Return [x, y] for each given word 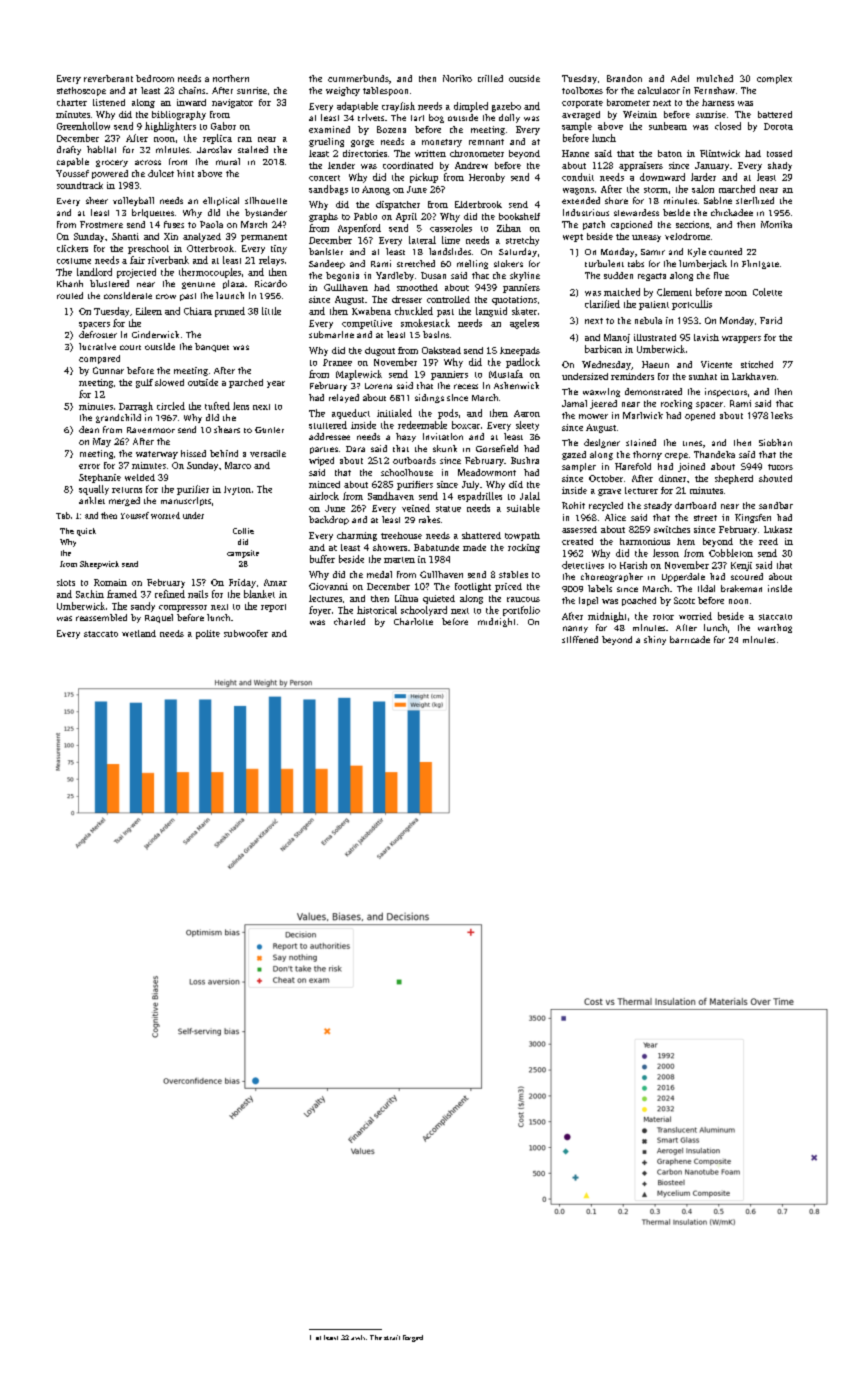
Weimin [640, 114]
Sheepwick [99, 565]
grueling [326, 142]
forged [413, 1338]
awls [358, 1337]
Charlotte [413, 621]
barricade [690, 639]
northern [231, 78]
